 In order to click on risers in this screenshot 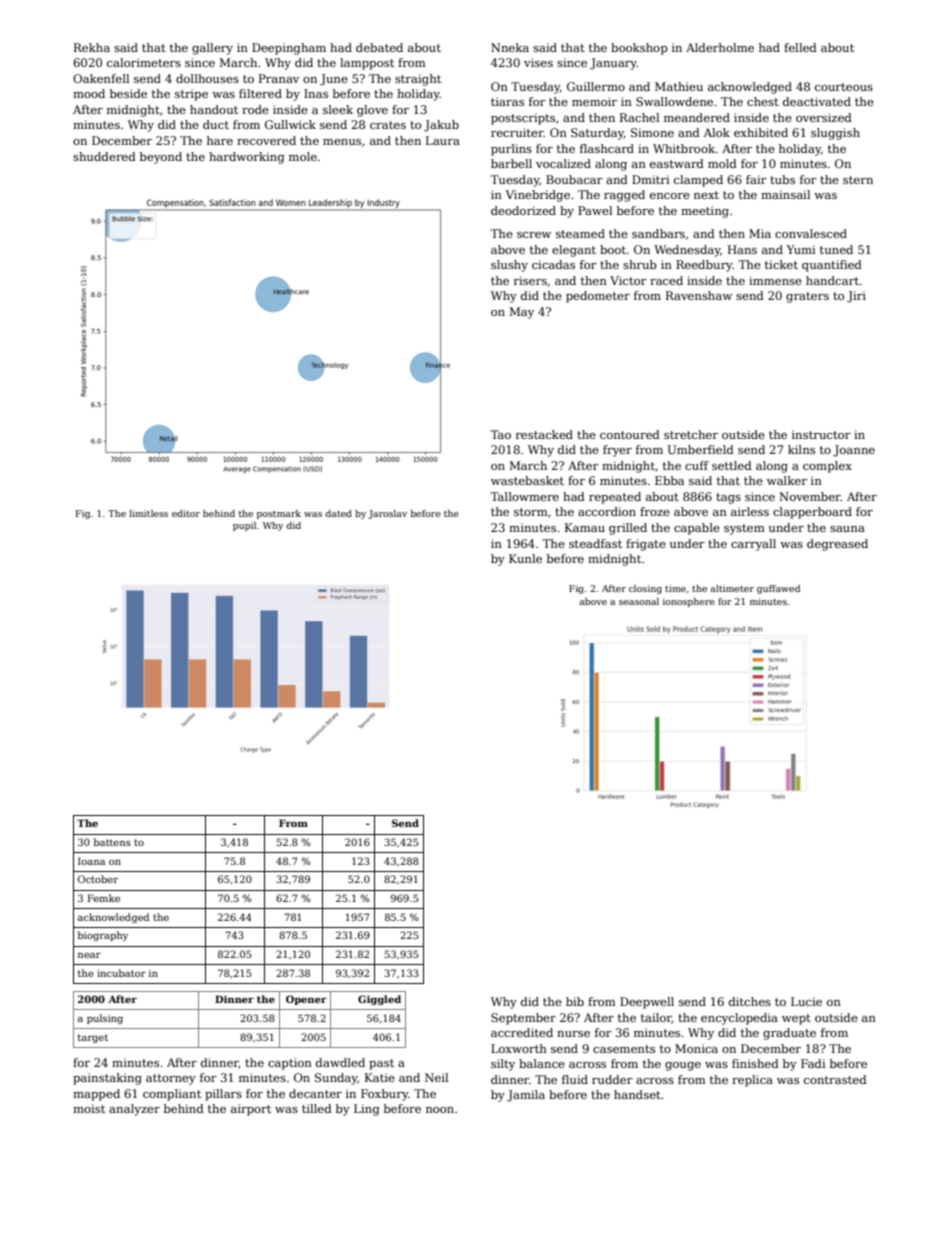, I will do `click(530, 280)`.
